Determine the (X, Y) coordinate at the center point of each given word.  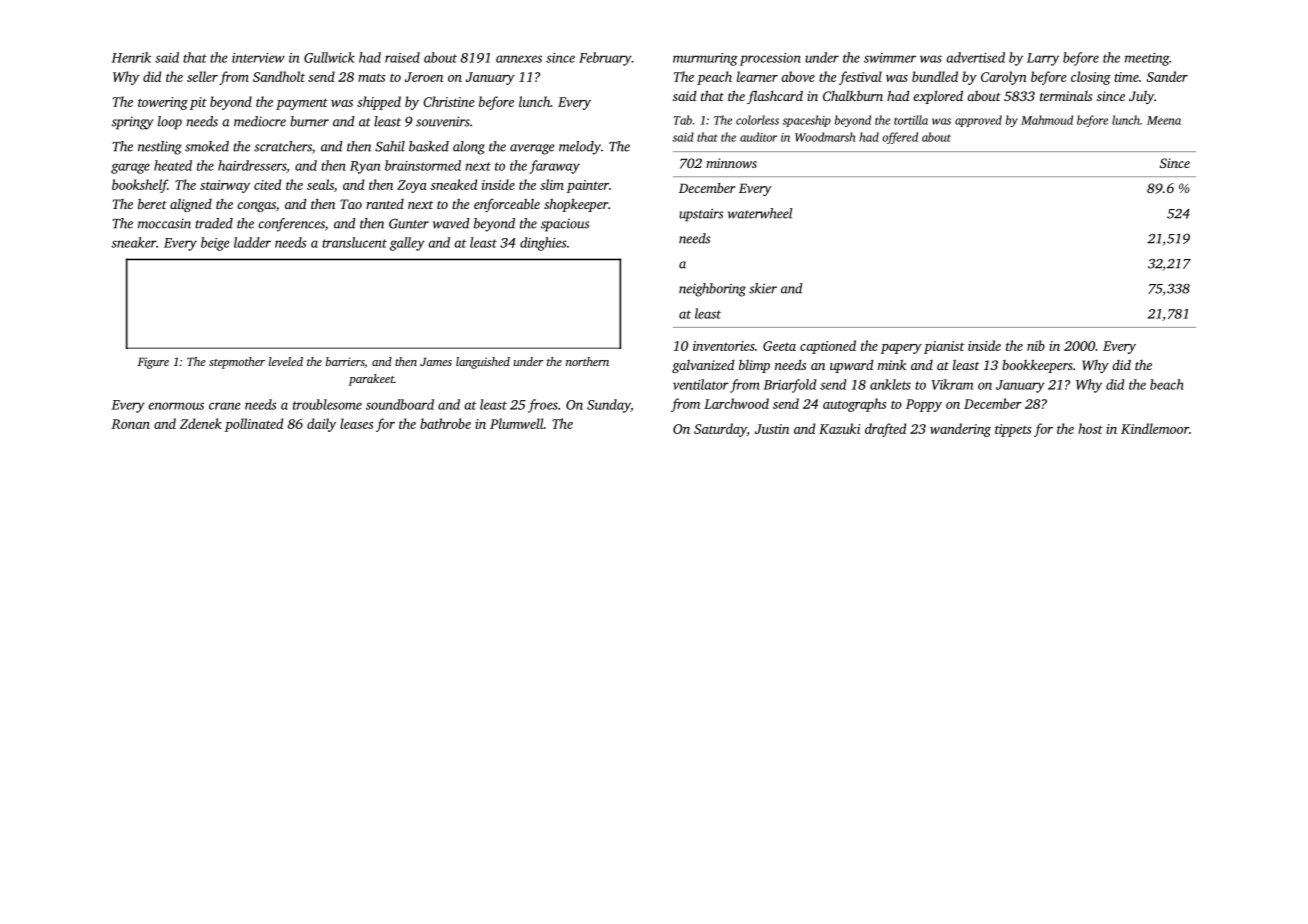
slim (552, 184)
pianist (944, 347)
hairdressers (252, 165)
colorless (757, 120)
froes (543, 406)
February (605, 59)
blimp (754, 366)
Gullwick (329, 57)
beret (152, 204)
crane (224, 406)
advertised (975, 57)
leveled (286, 361)
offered (900, 138)
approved (978, 121)
